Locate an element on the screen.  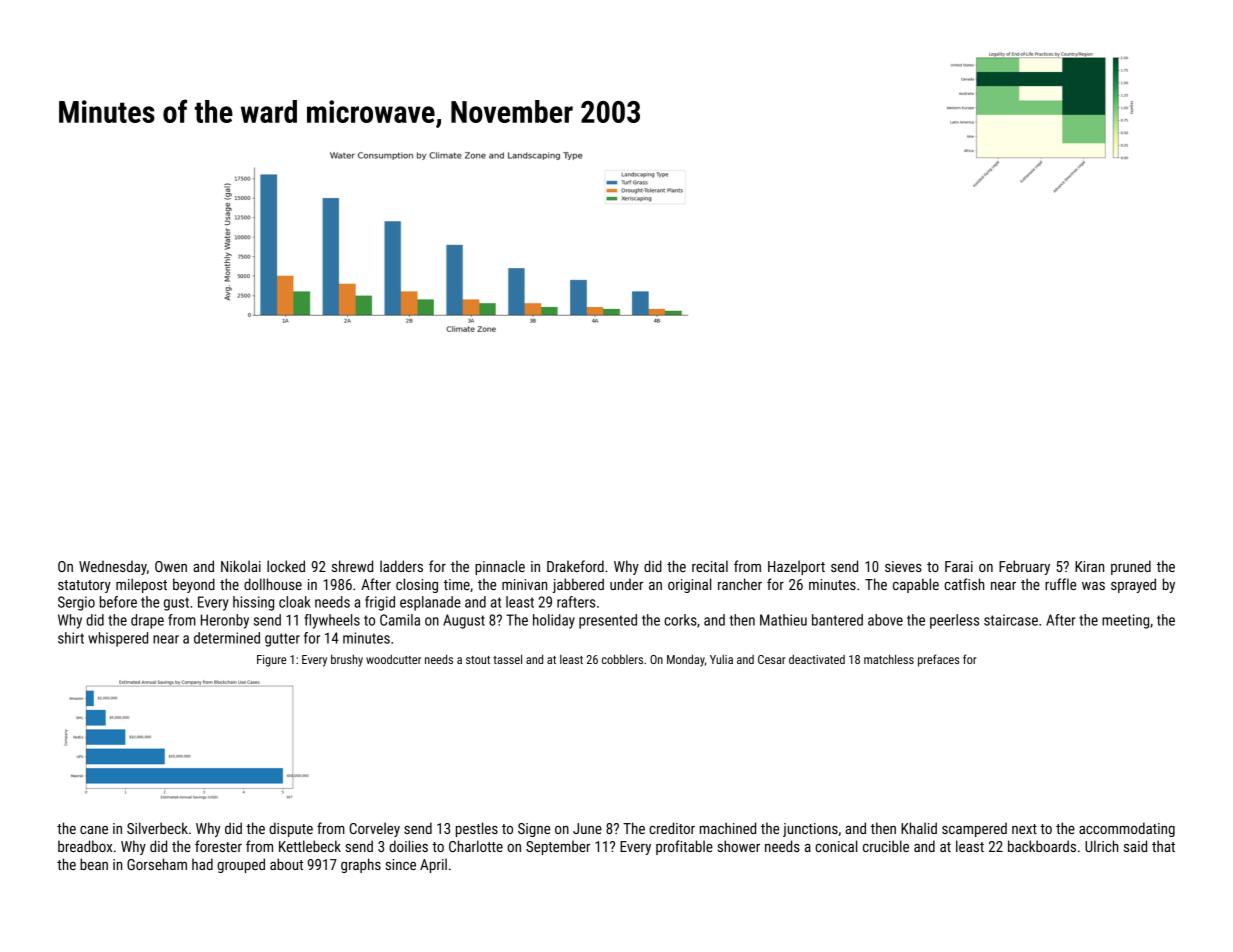
Camila is located at coordinates (400, 620).
